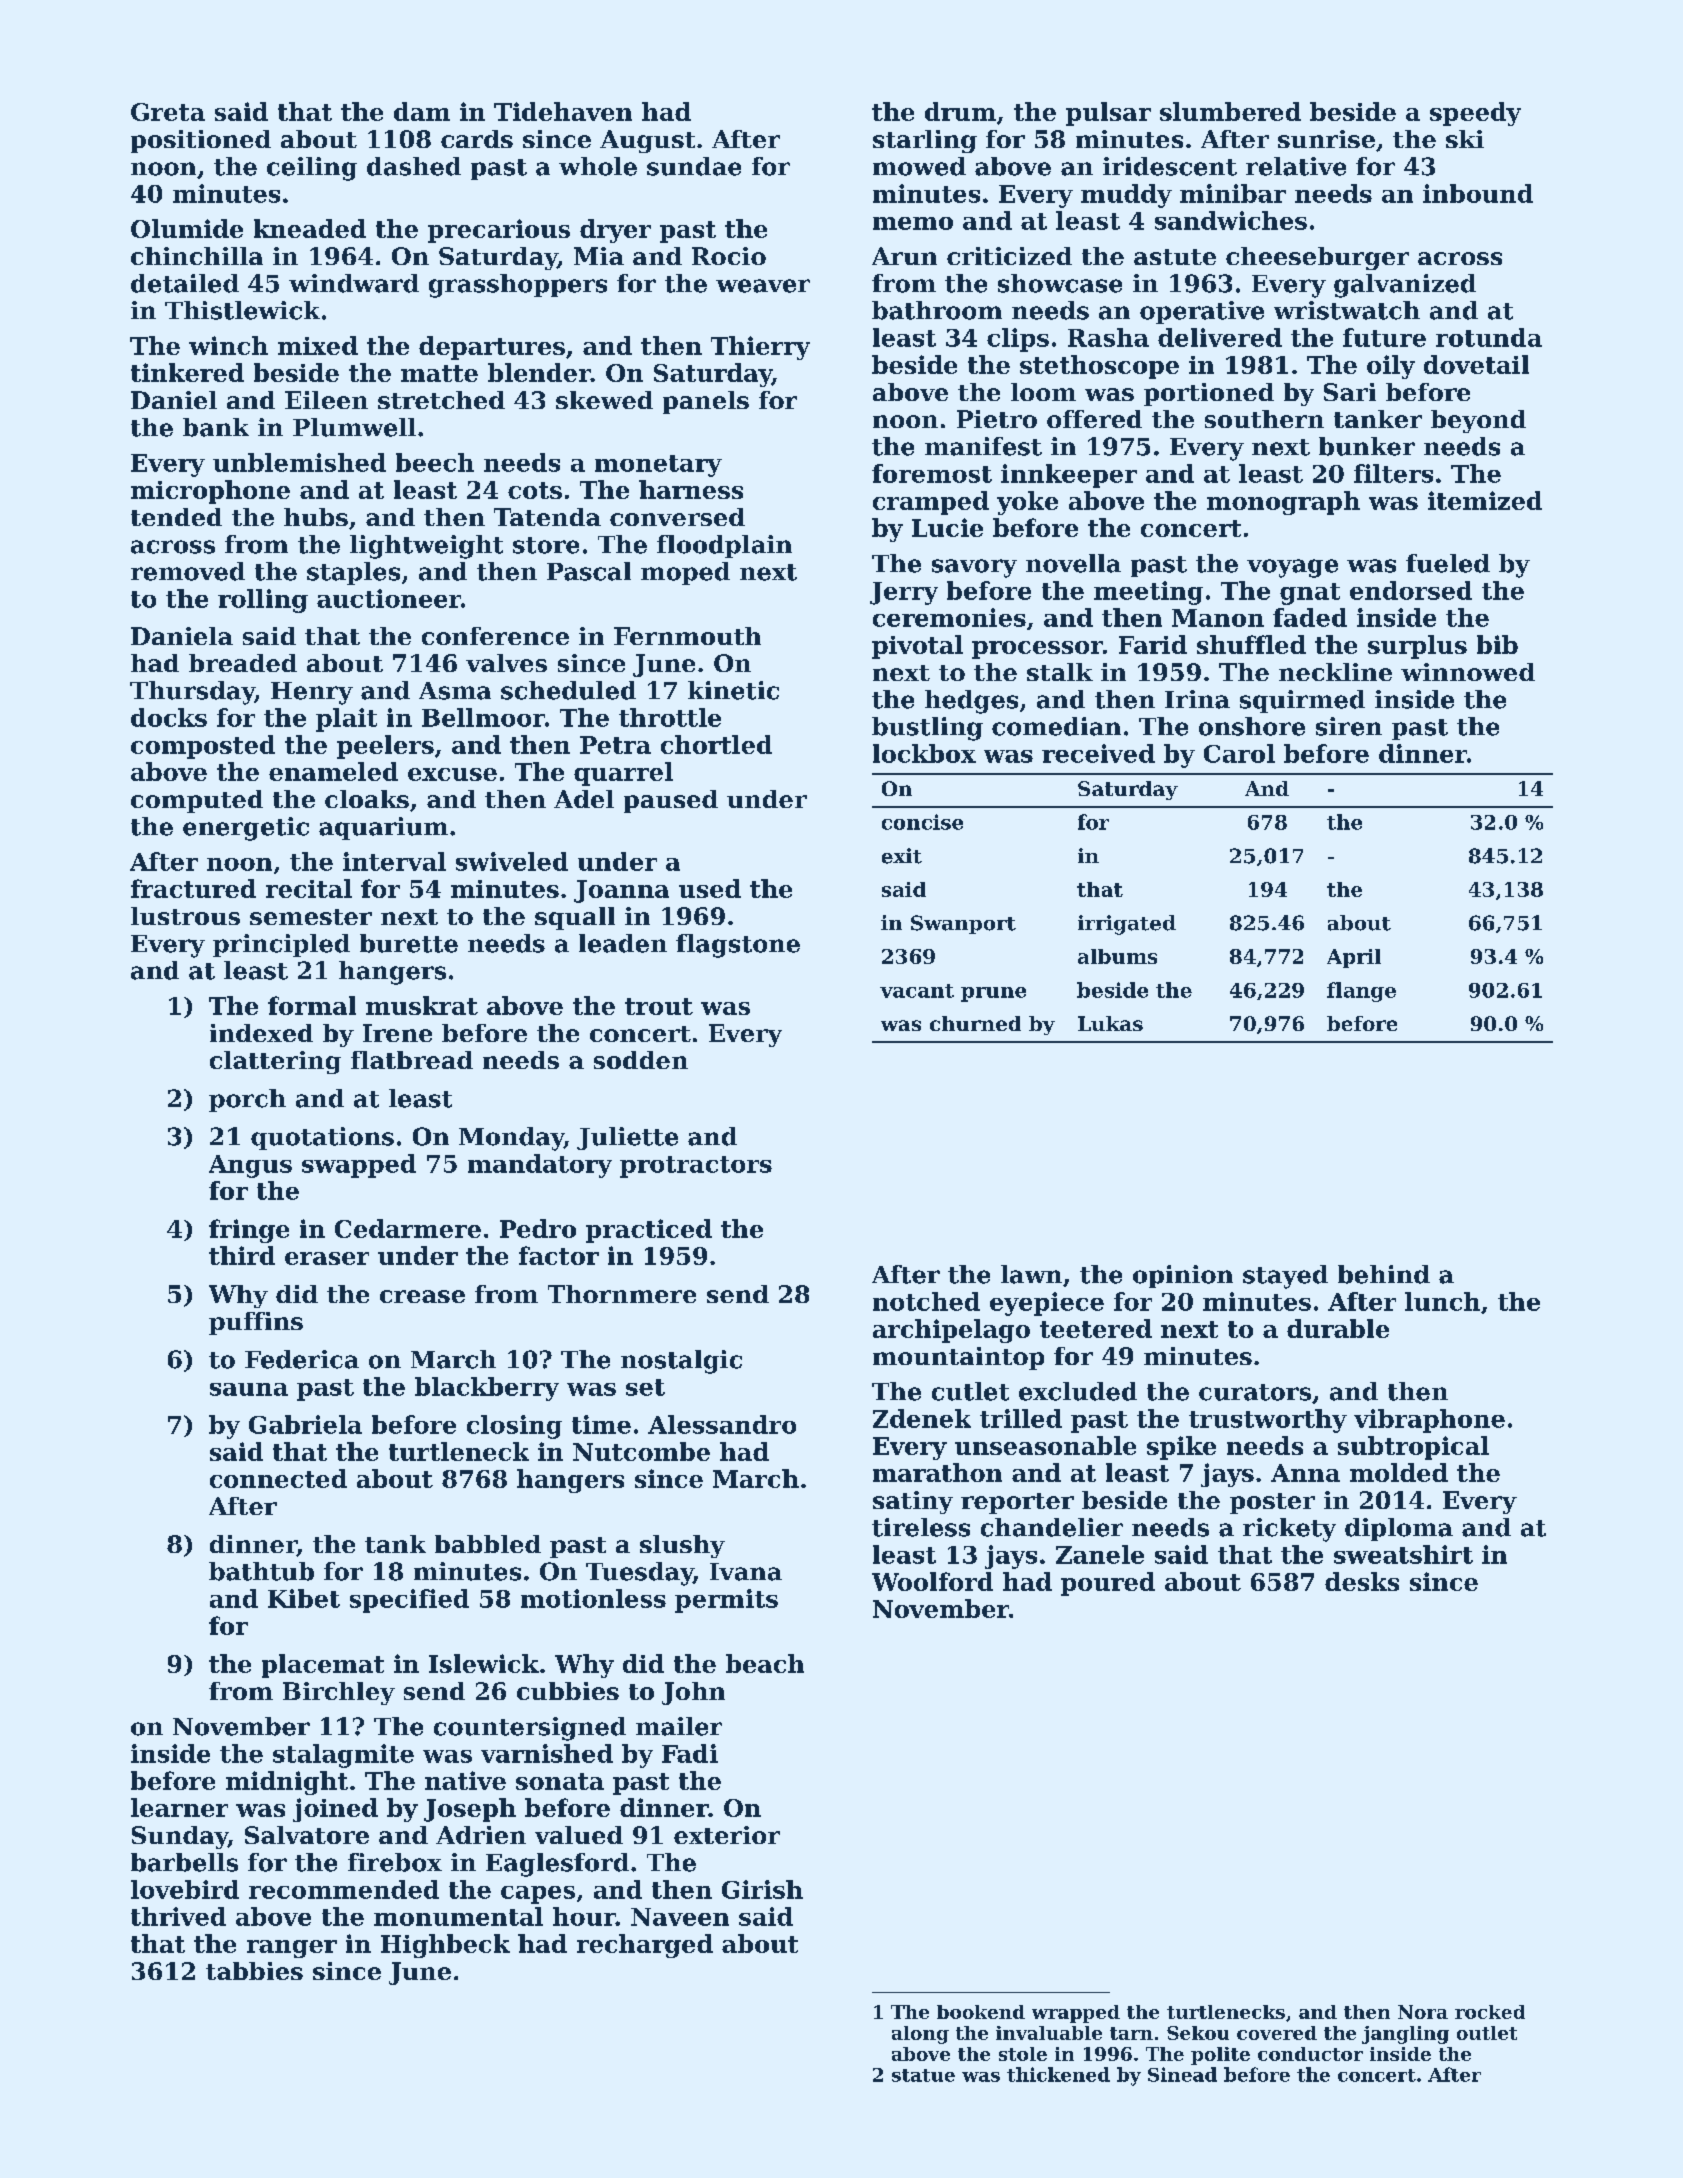 Image resolution: width=1683 pixels, height=2178 pixels. Describe the element at coordinates (458, 1916) in the screenshot. I see `monumental` at that location.
